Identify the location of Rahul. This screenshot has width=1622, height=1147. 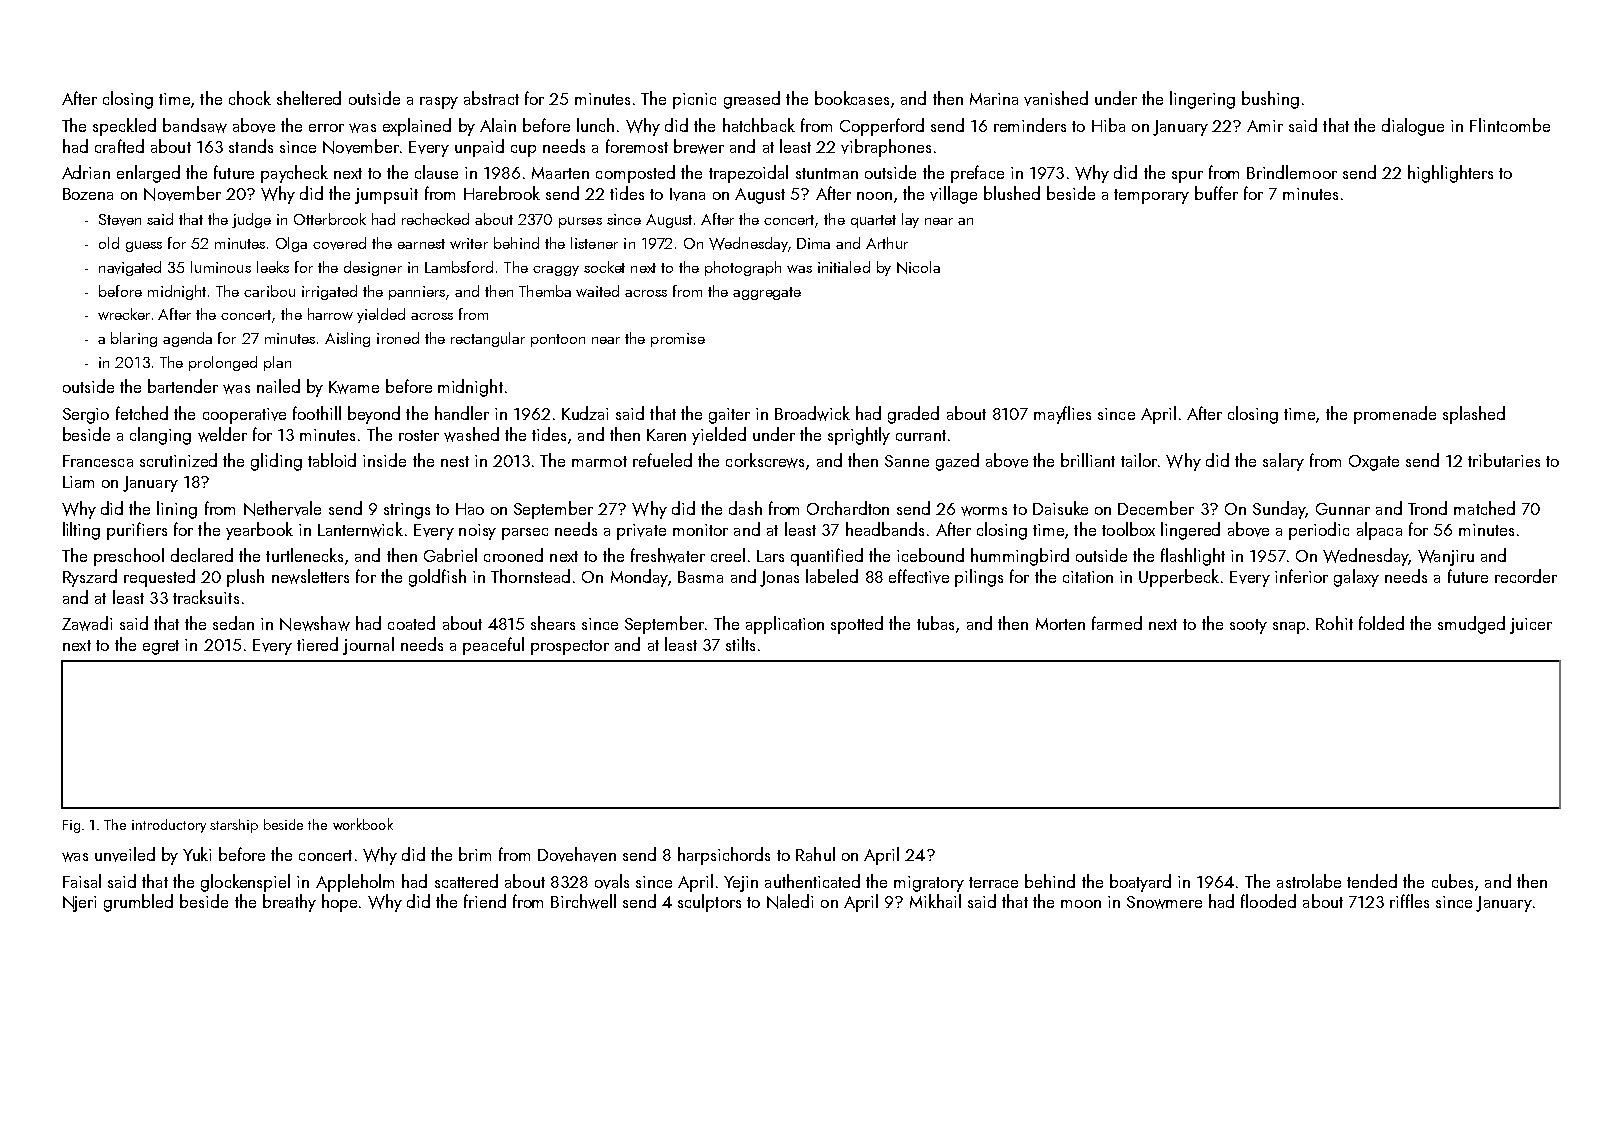
(815, 854).
